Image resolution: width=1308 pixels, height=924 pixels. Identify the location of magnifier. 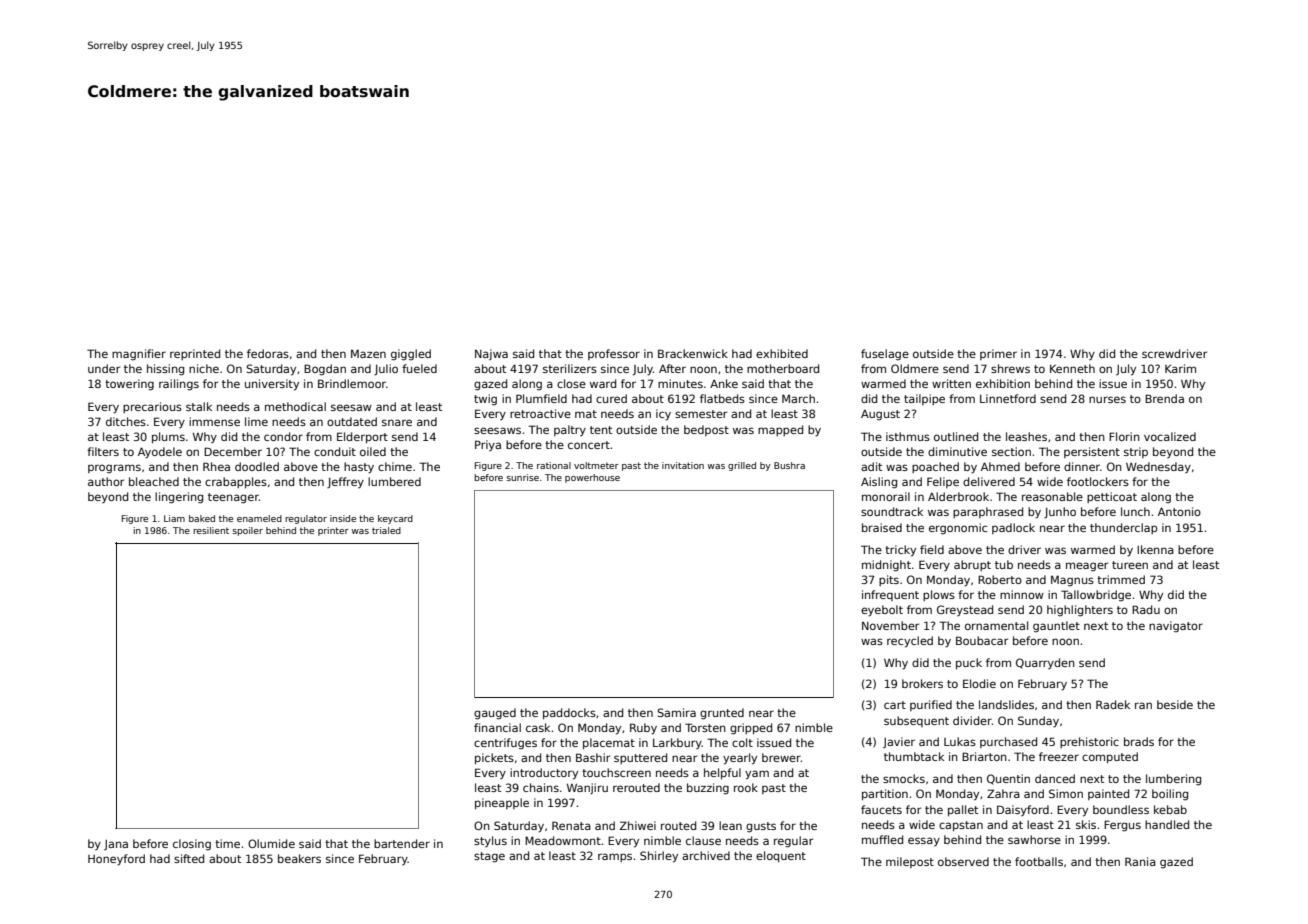
(139, 355).
